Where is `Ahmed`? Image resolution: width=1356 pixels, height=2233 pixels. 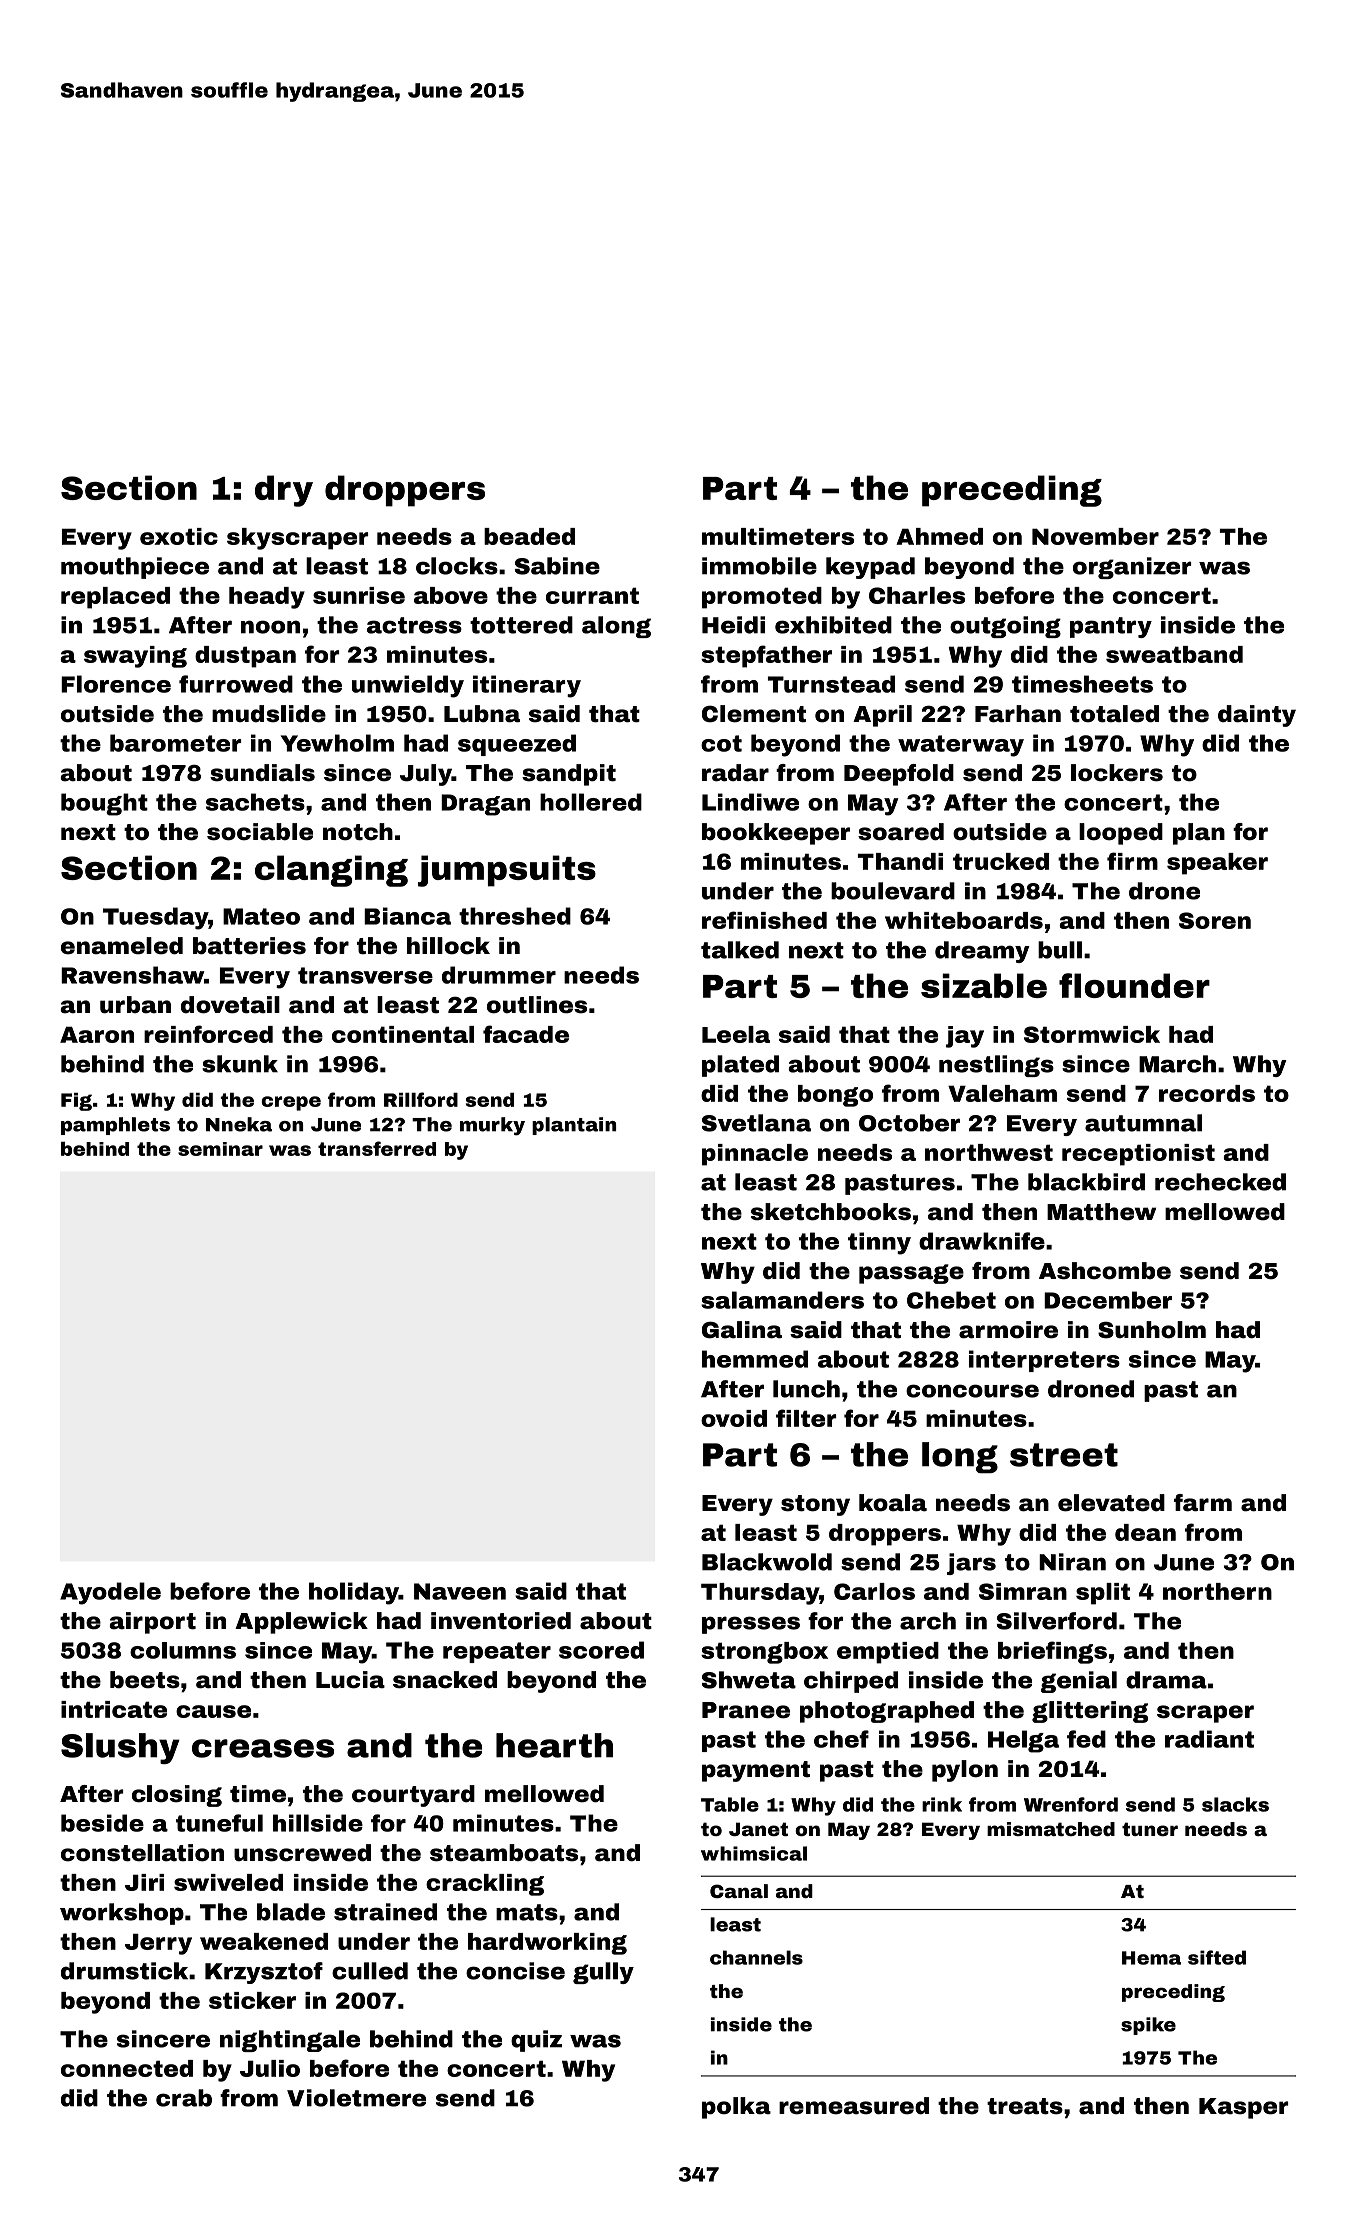
Ahmed is located at coordinates (939, 536).
